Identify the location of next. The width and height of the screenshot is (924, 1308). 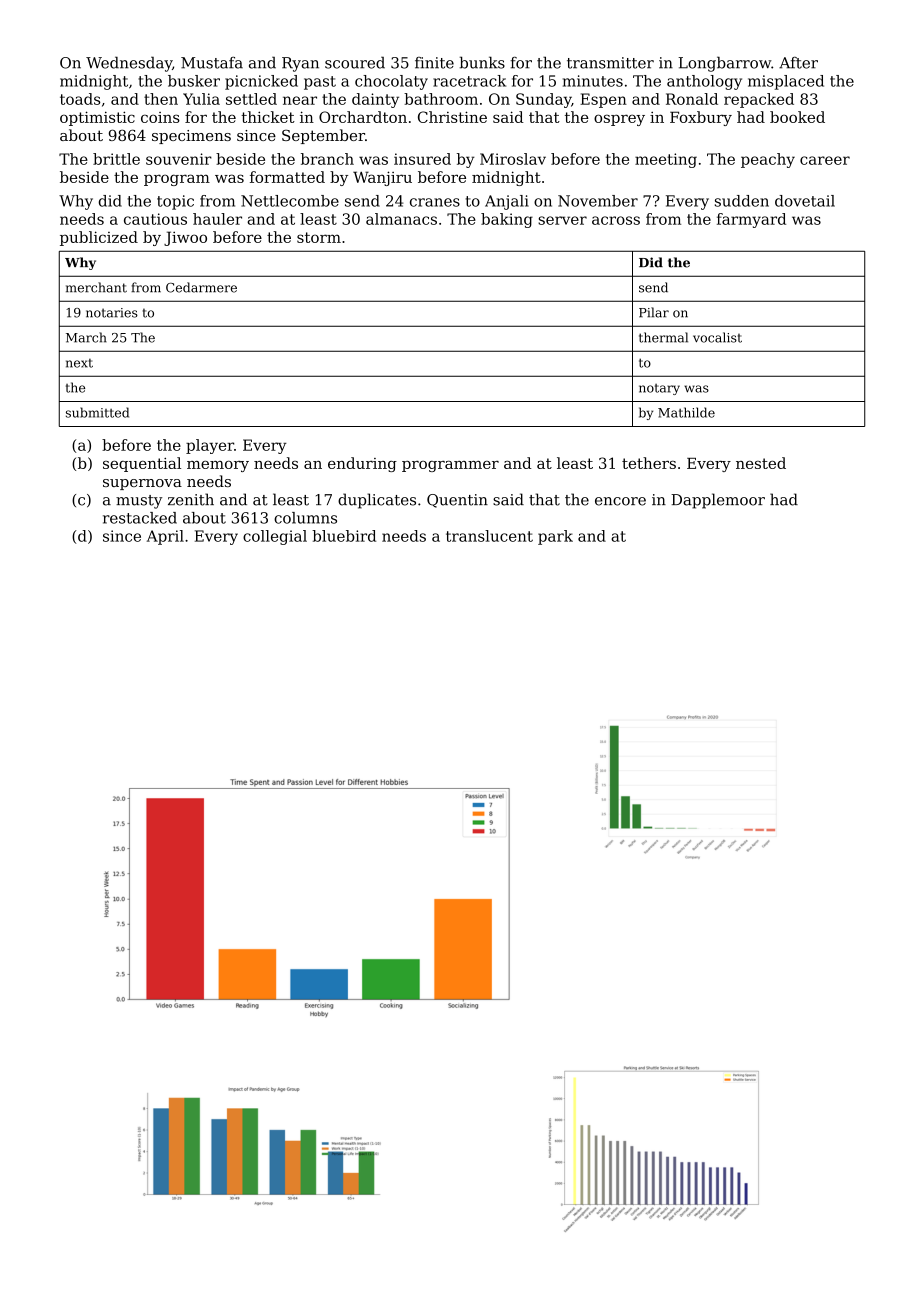
(79, 363).
